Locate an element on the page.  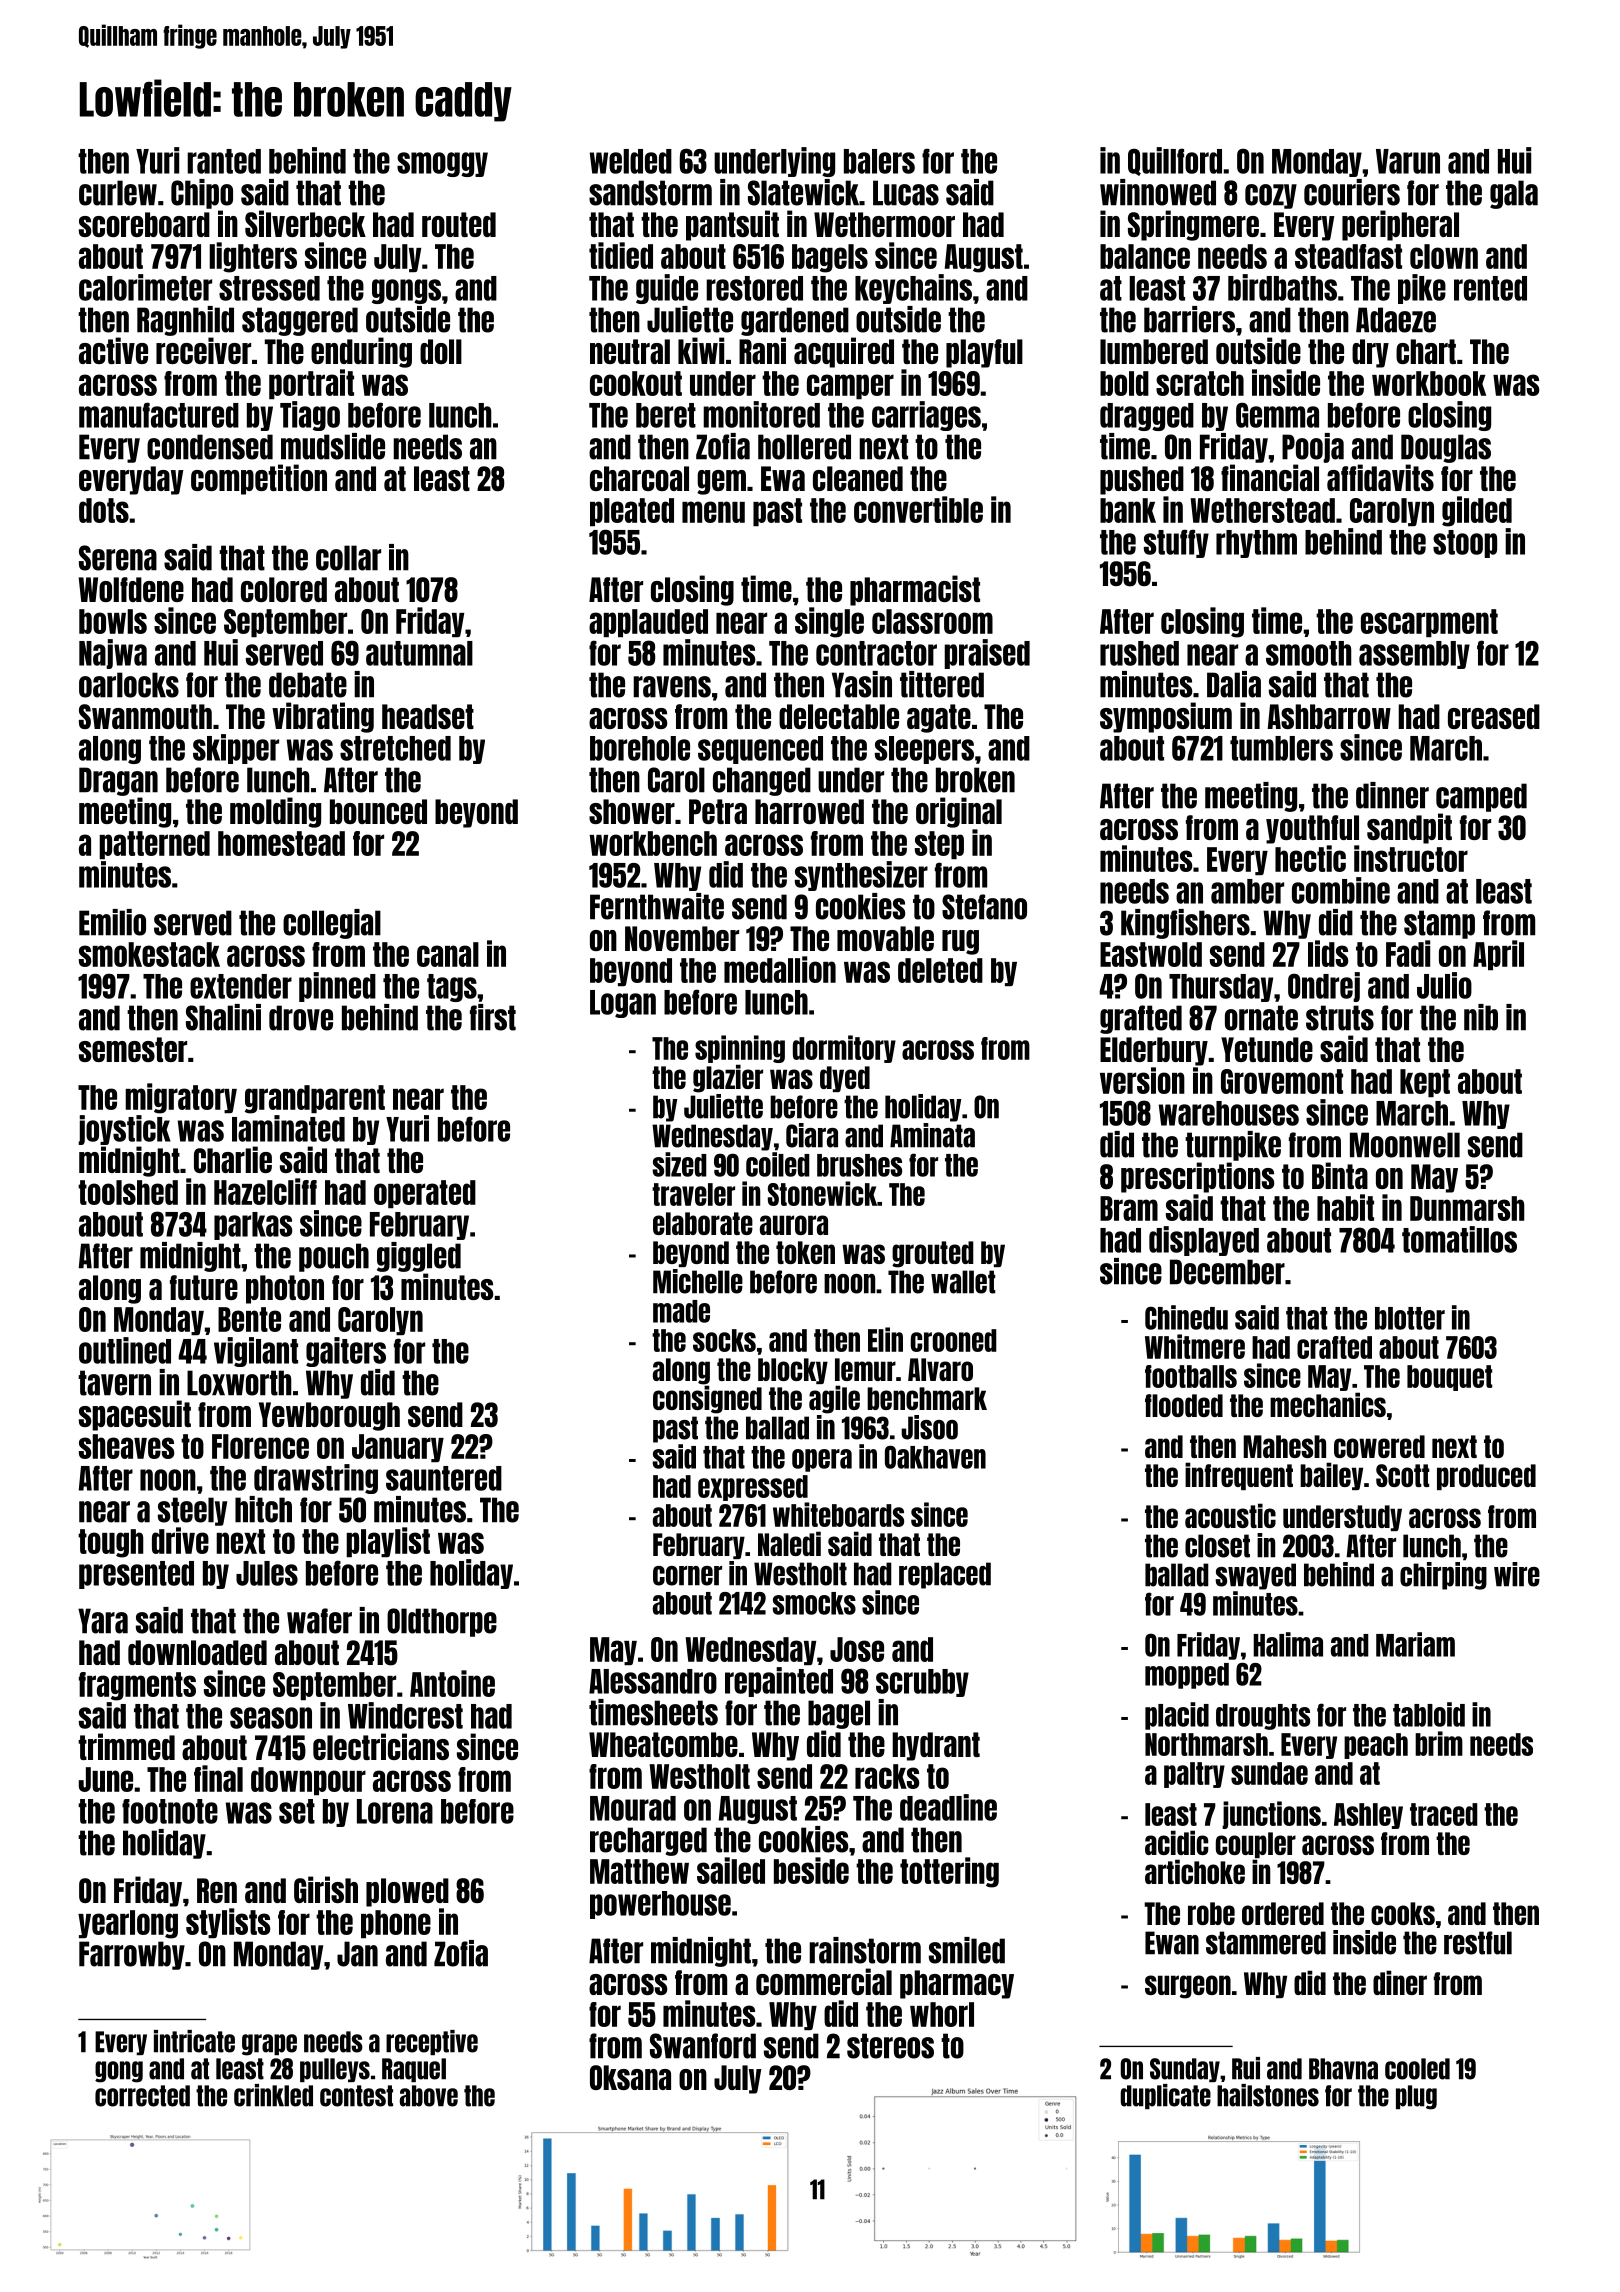
tough is located at coordinates (111, 1543).
